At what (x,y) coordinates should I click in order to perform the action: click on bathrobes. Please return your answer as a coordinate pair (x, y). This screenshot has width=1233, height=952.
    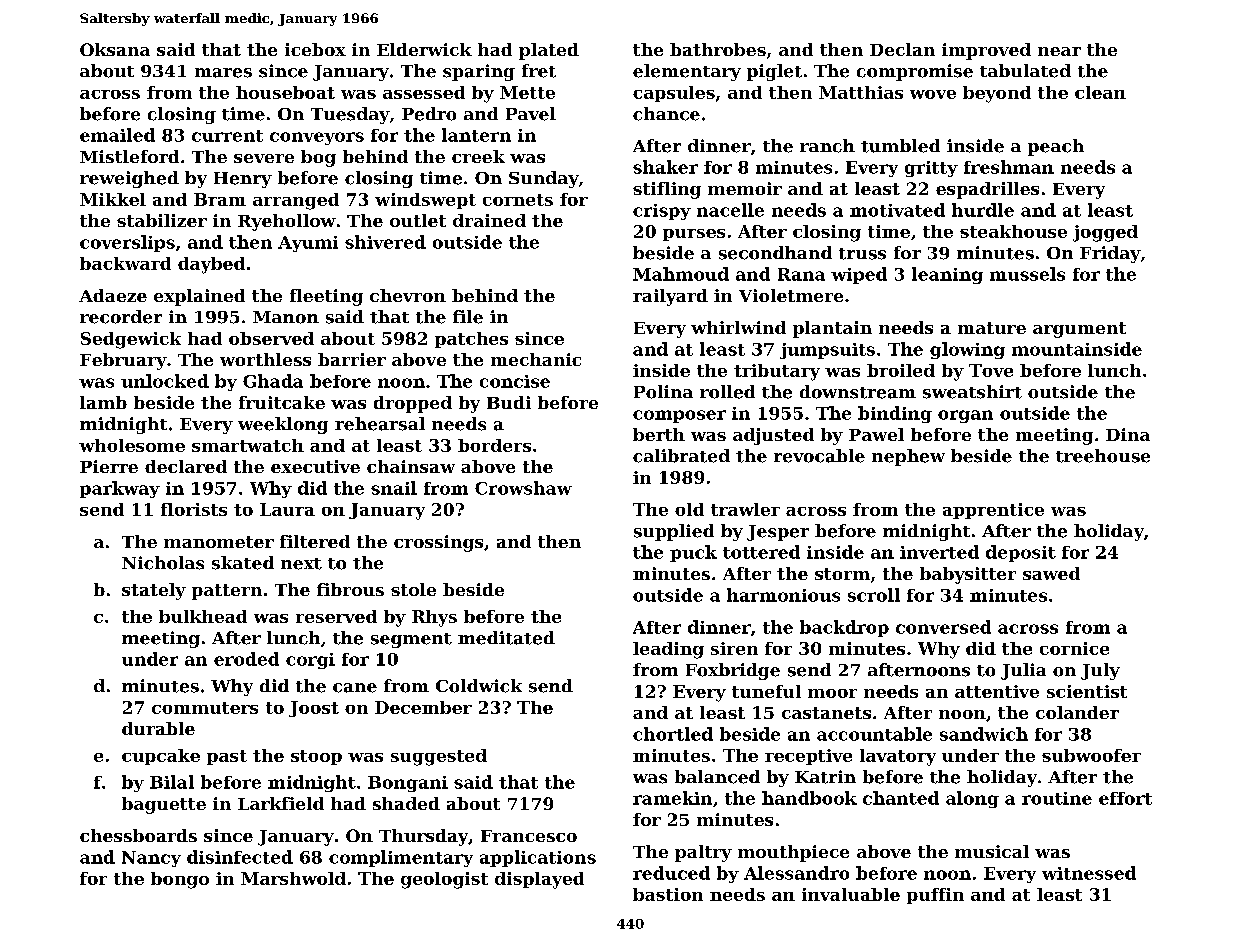
    Looking at the image, I should click on (718, 49).
